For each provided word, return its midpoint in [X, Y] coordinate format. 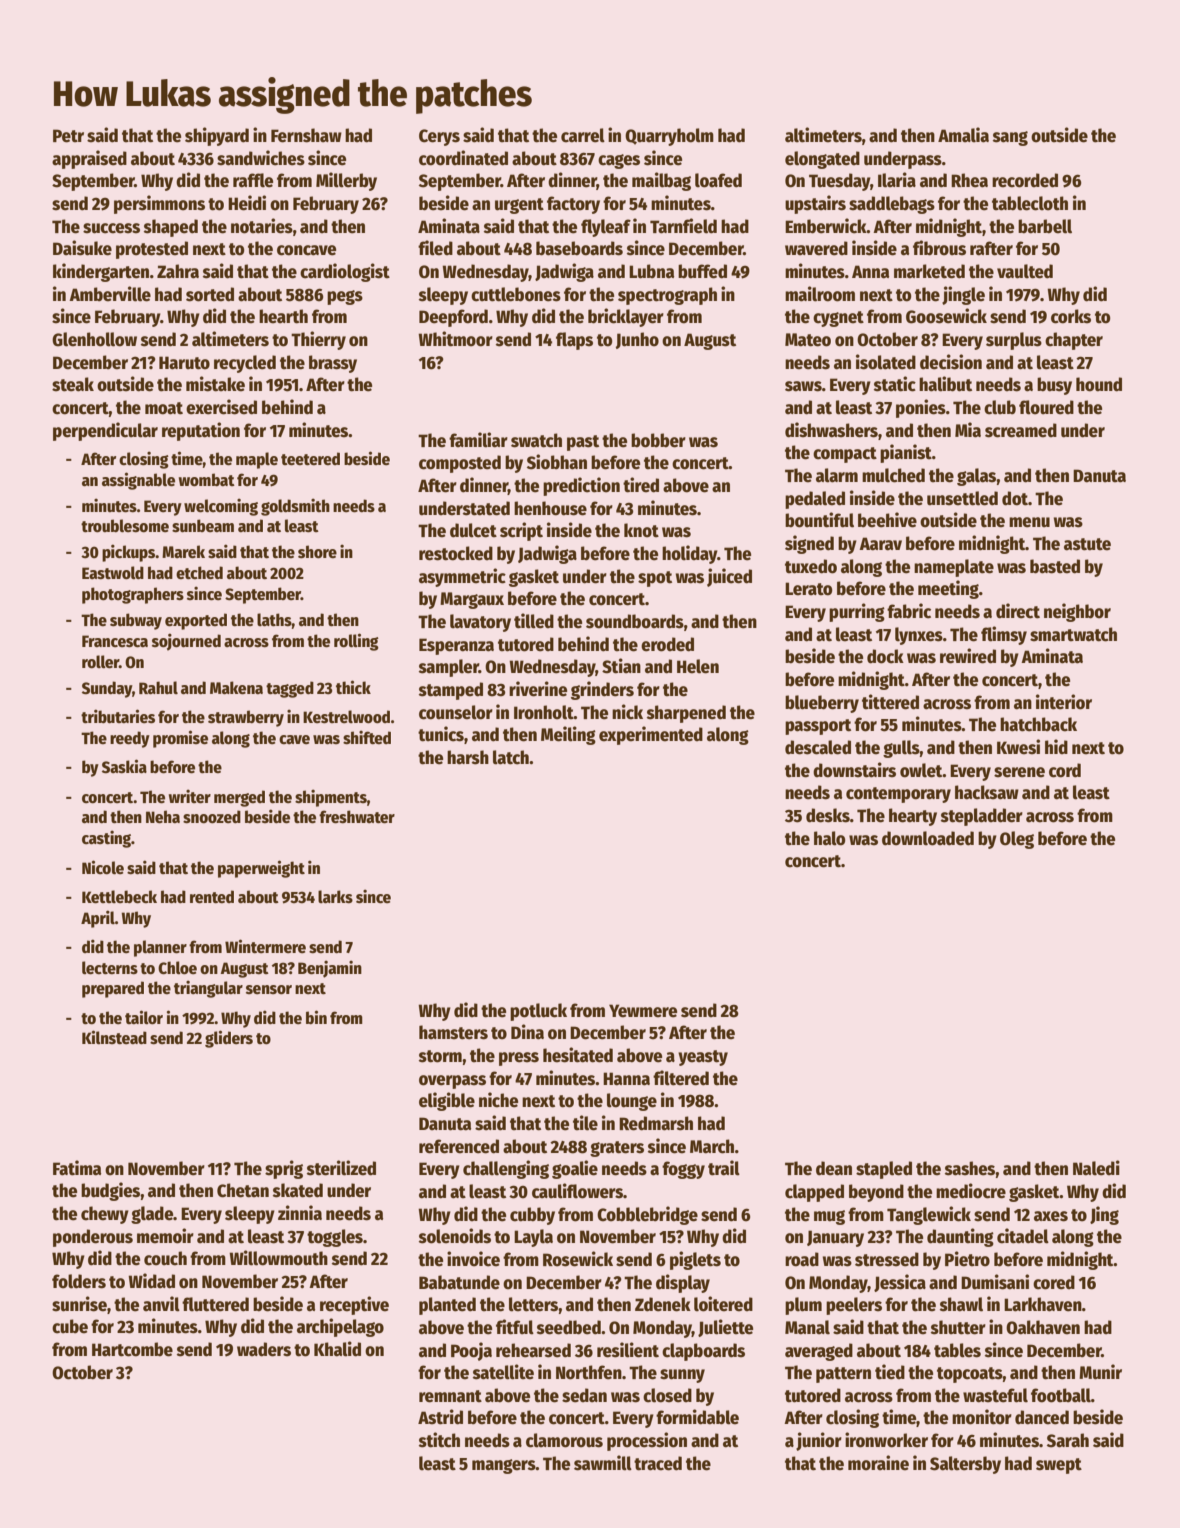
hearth [283, 316]
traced [658, 1463]
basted [1055, 566]
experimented [651, 735]
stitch [439, 1440]
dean [834, 1168]
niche [498, 1100]
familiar [478, 440]
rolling [356, 642]
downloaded [928, 838]
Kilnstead [114, 1037]
